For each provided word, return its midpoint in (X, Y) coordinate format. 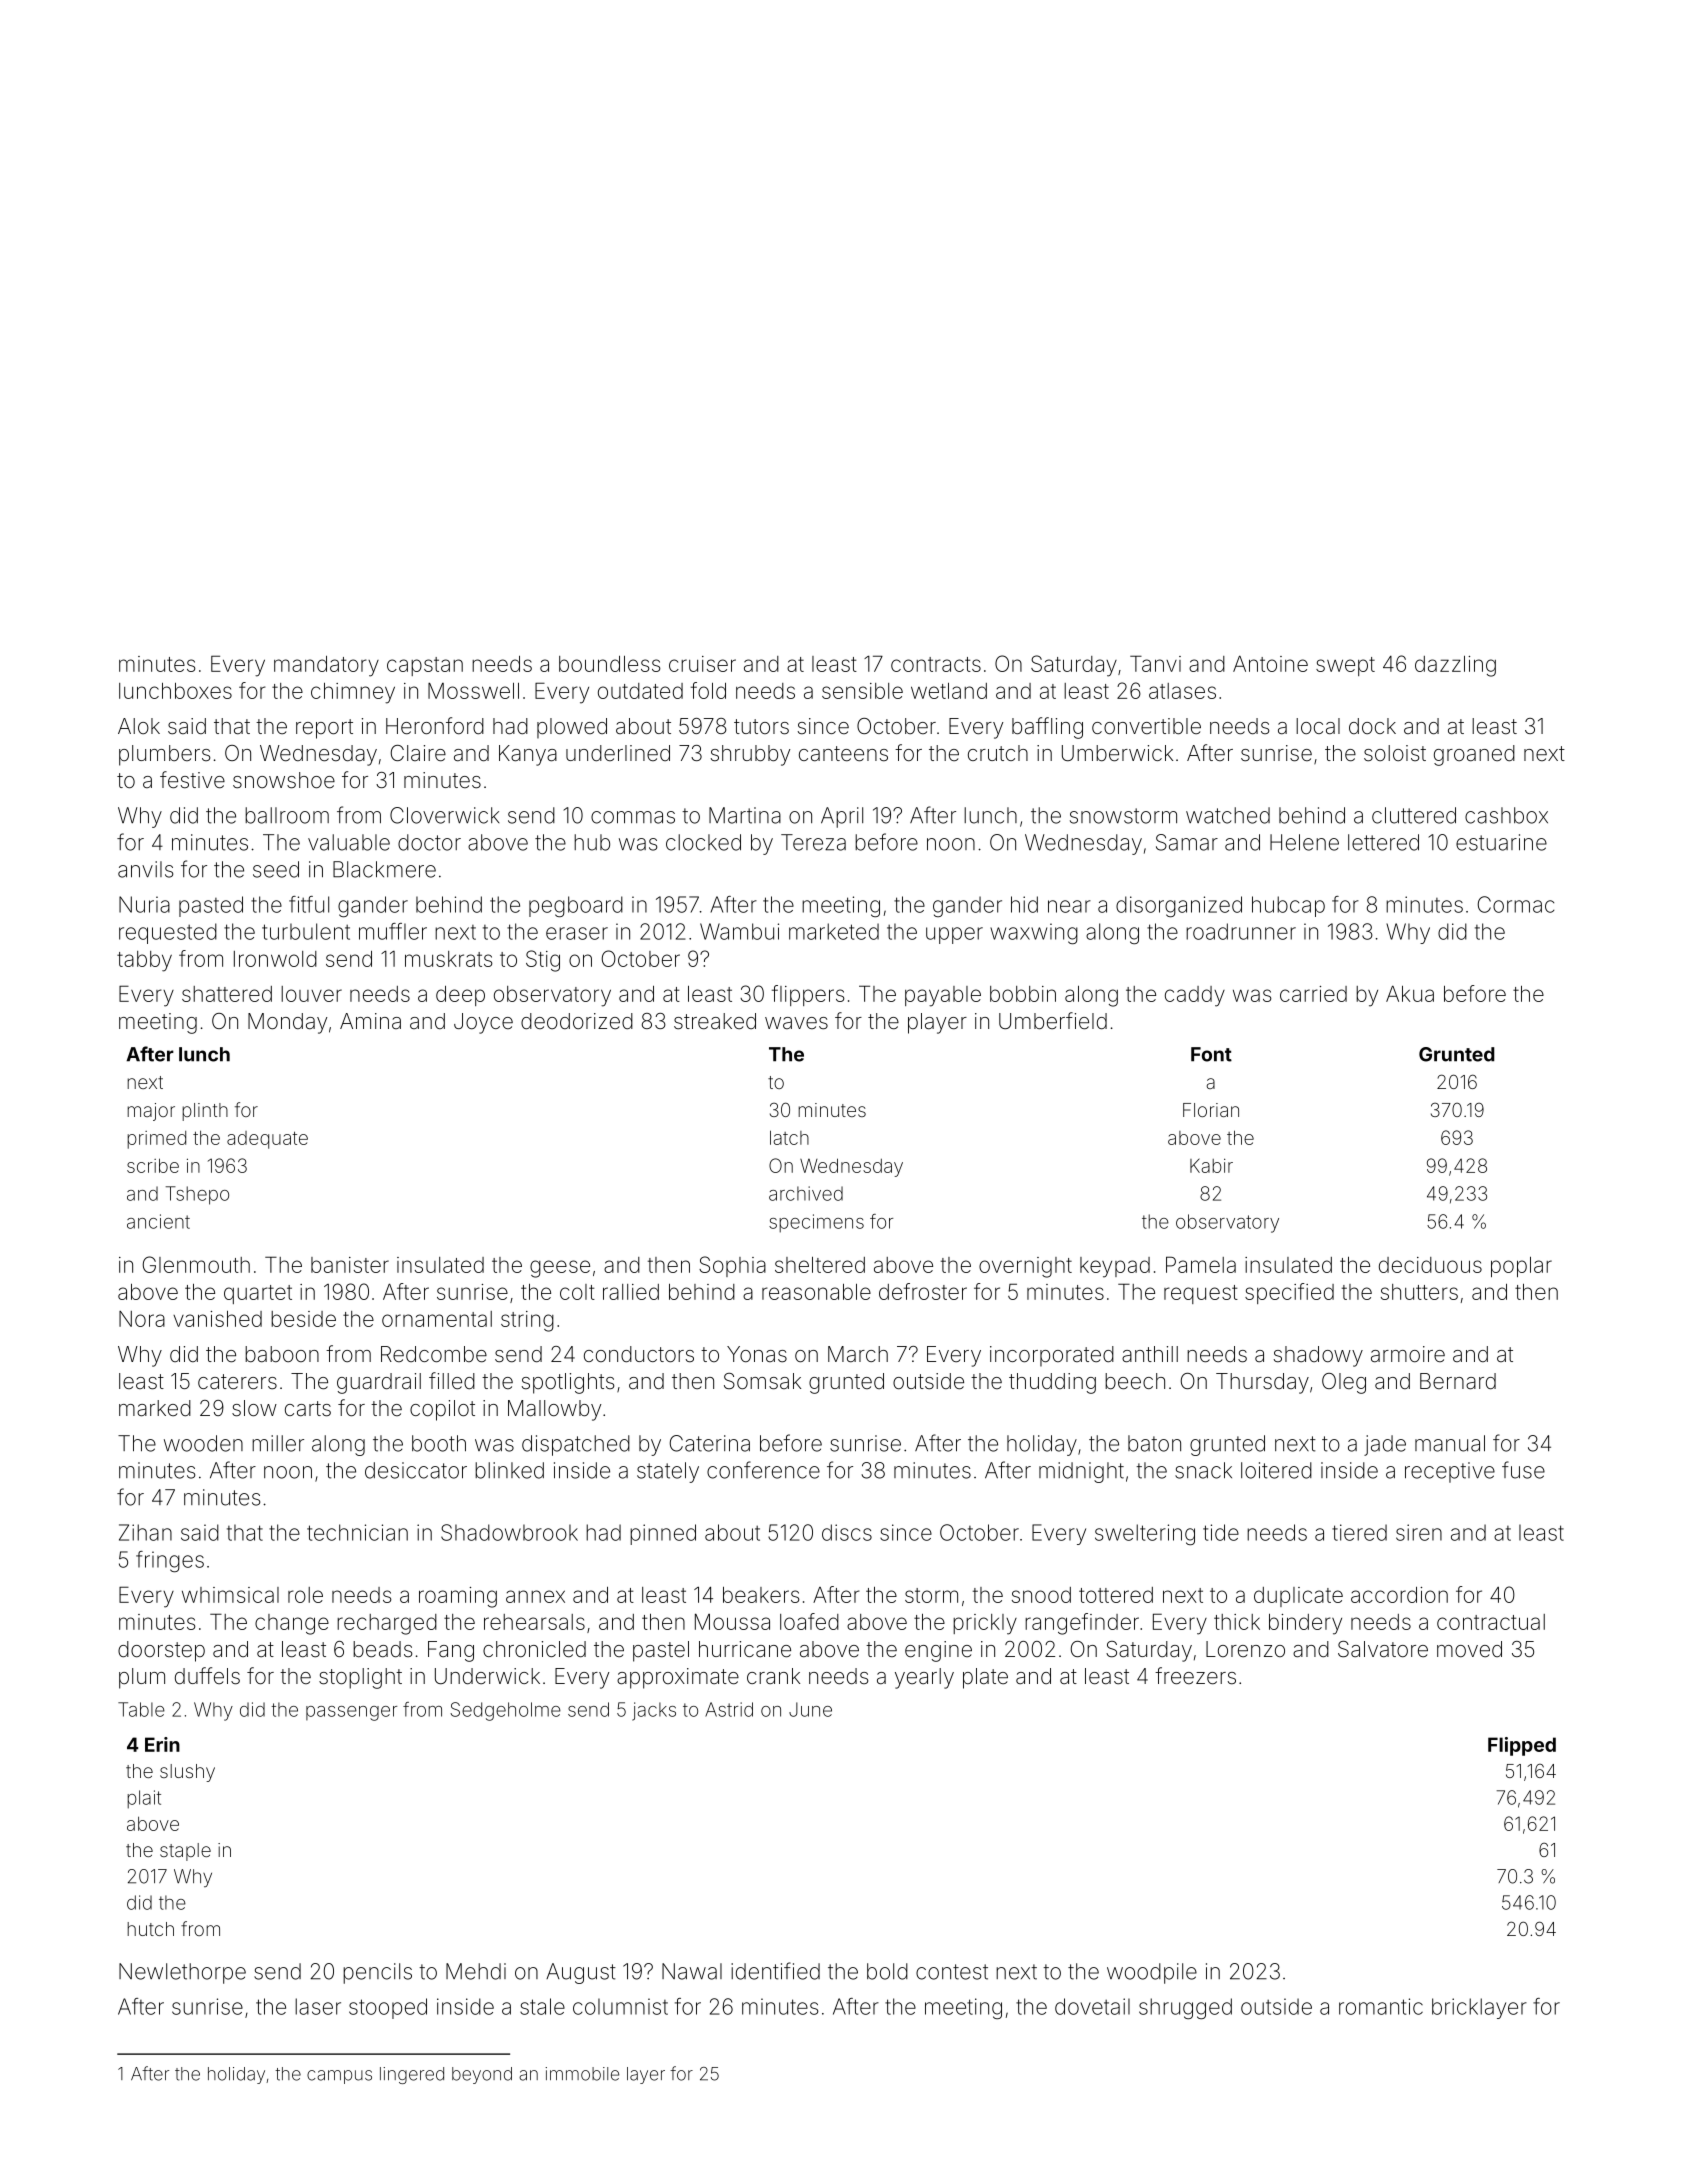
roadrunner (1241, 931)
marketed (834, 931)
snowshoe (284, 780)
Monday (287, 1023)
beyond (482, 2075)
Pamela (1201, 1264)
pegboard (576, 906)
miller (278, 1443)
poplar (1521, 1267)
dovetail (1092, 2006)
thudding (1052, 1383)
